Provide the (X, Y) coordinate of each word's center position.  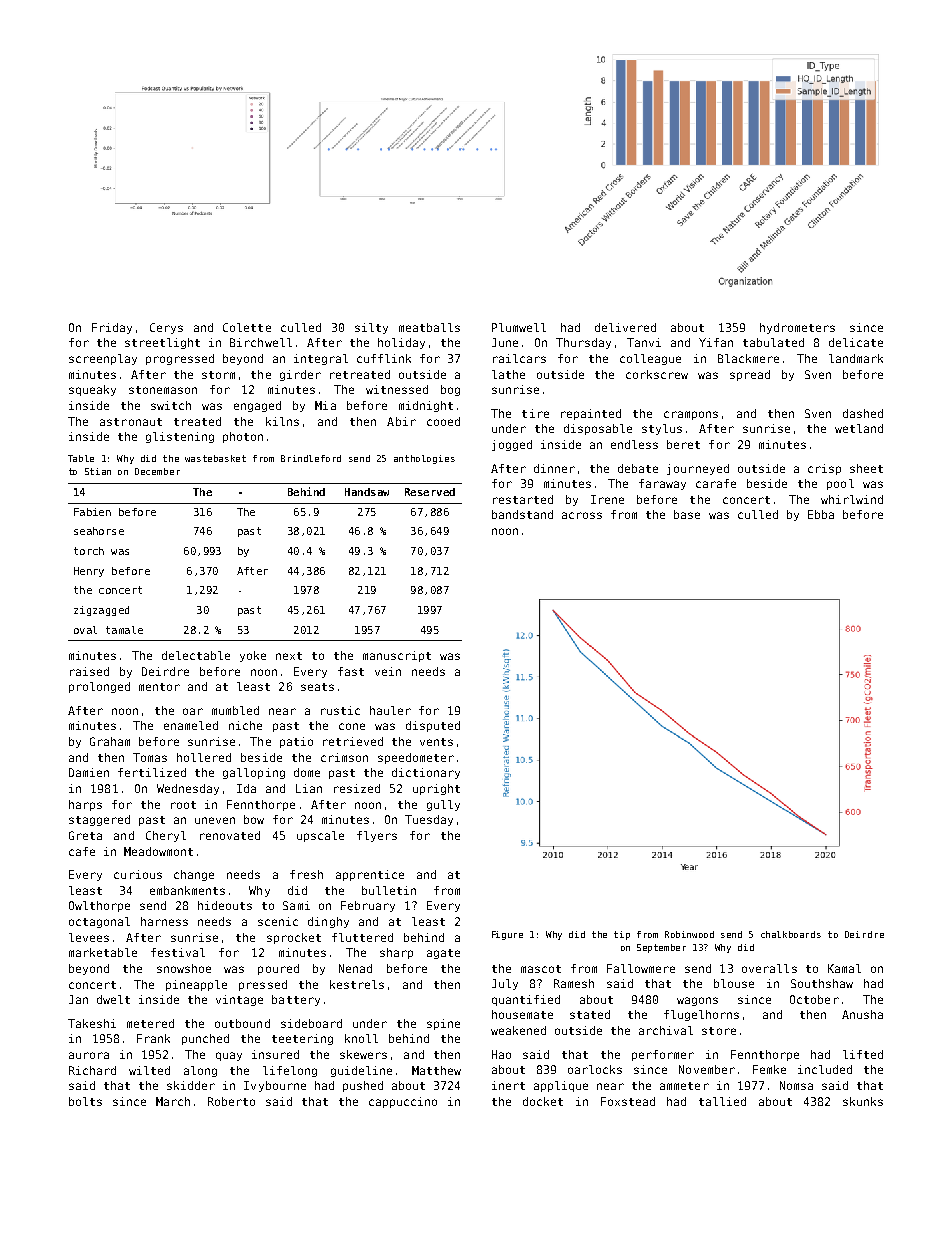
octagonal (99, 922)
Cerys (166, 328)
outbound (242, 1023)
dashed (863, 413)
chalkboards (791, 934)
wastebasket (215, 458)
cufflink (384, 358)
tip (622, 935)
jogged (512, 445)
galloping (254, 773)
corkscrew (657, 374)
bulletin (389, 890)
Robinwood (689, 934)
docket (543, 1101)
